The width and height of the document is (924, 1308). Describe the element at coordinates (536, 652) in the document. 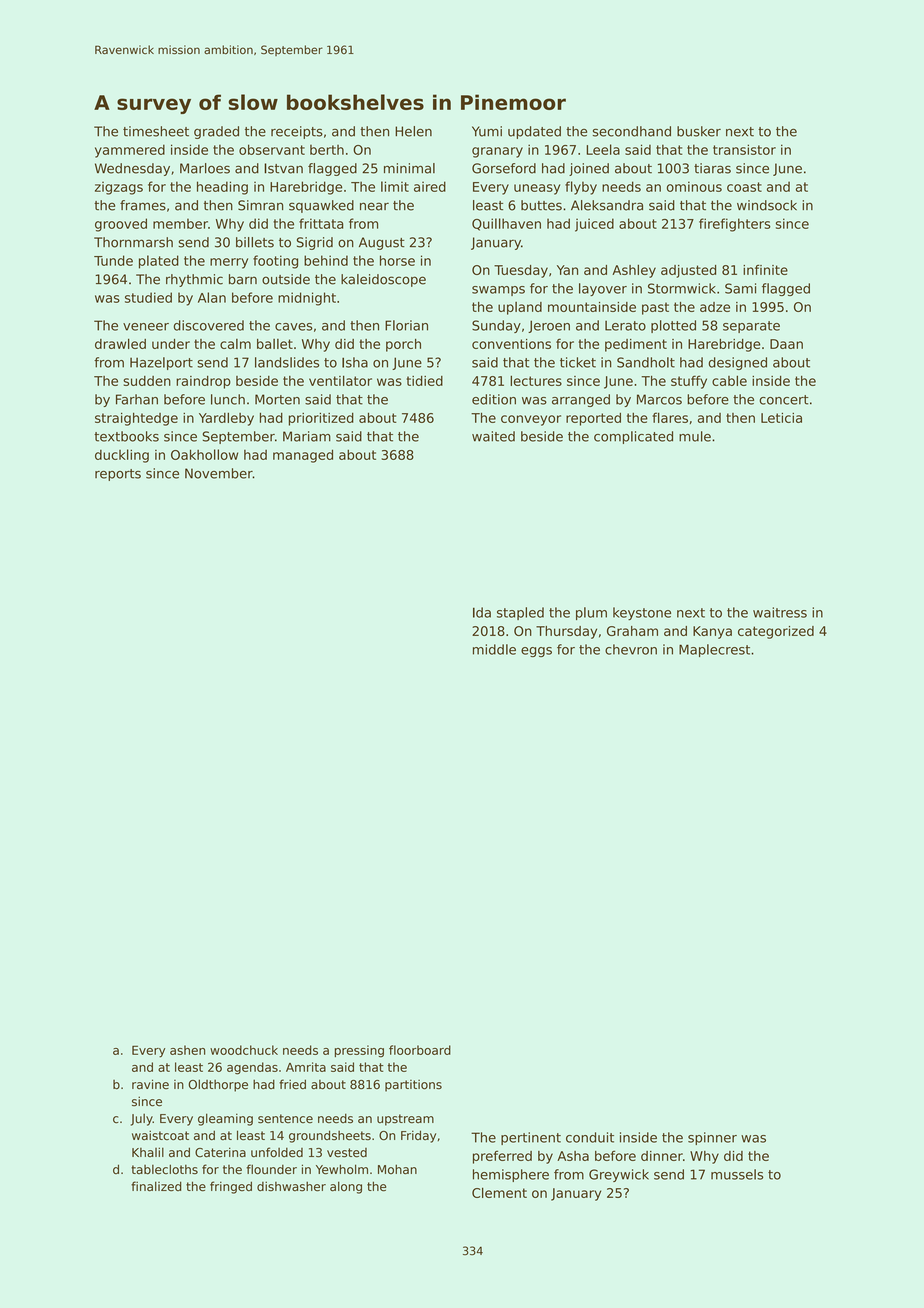

I see `eggs` at that location.
